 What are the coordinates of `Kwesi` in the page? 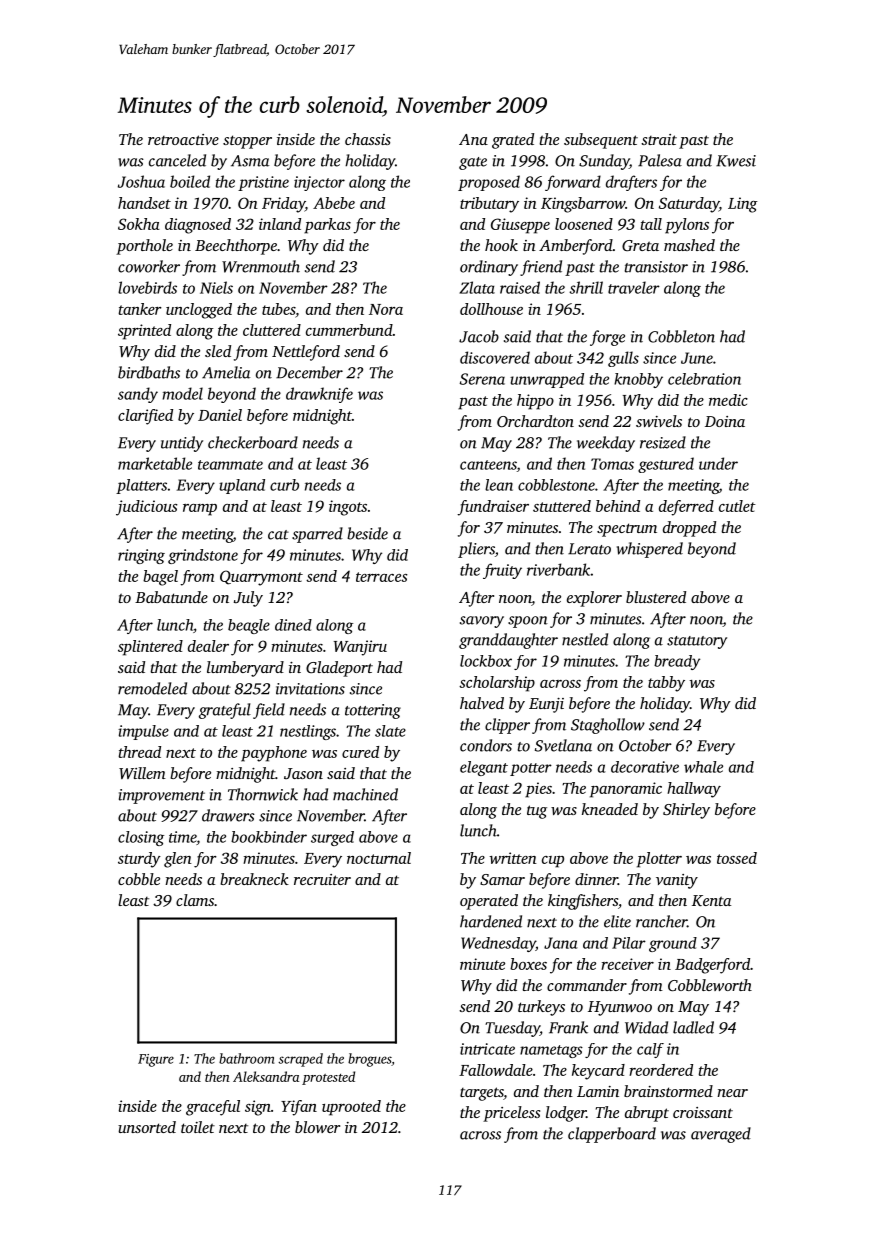 It's located at (736, 161).
